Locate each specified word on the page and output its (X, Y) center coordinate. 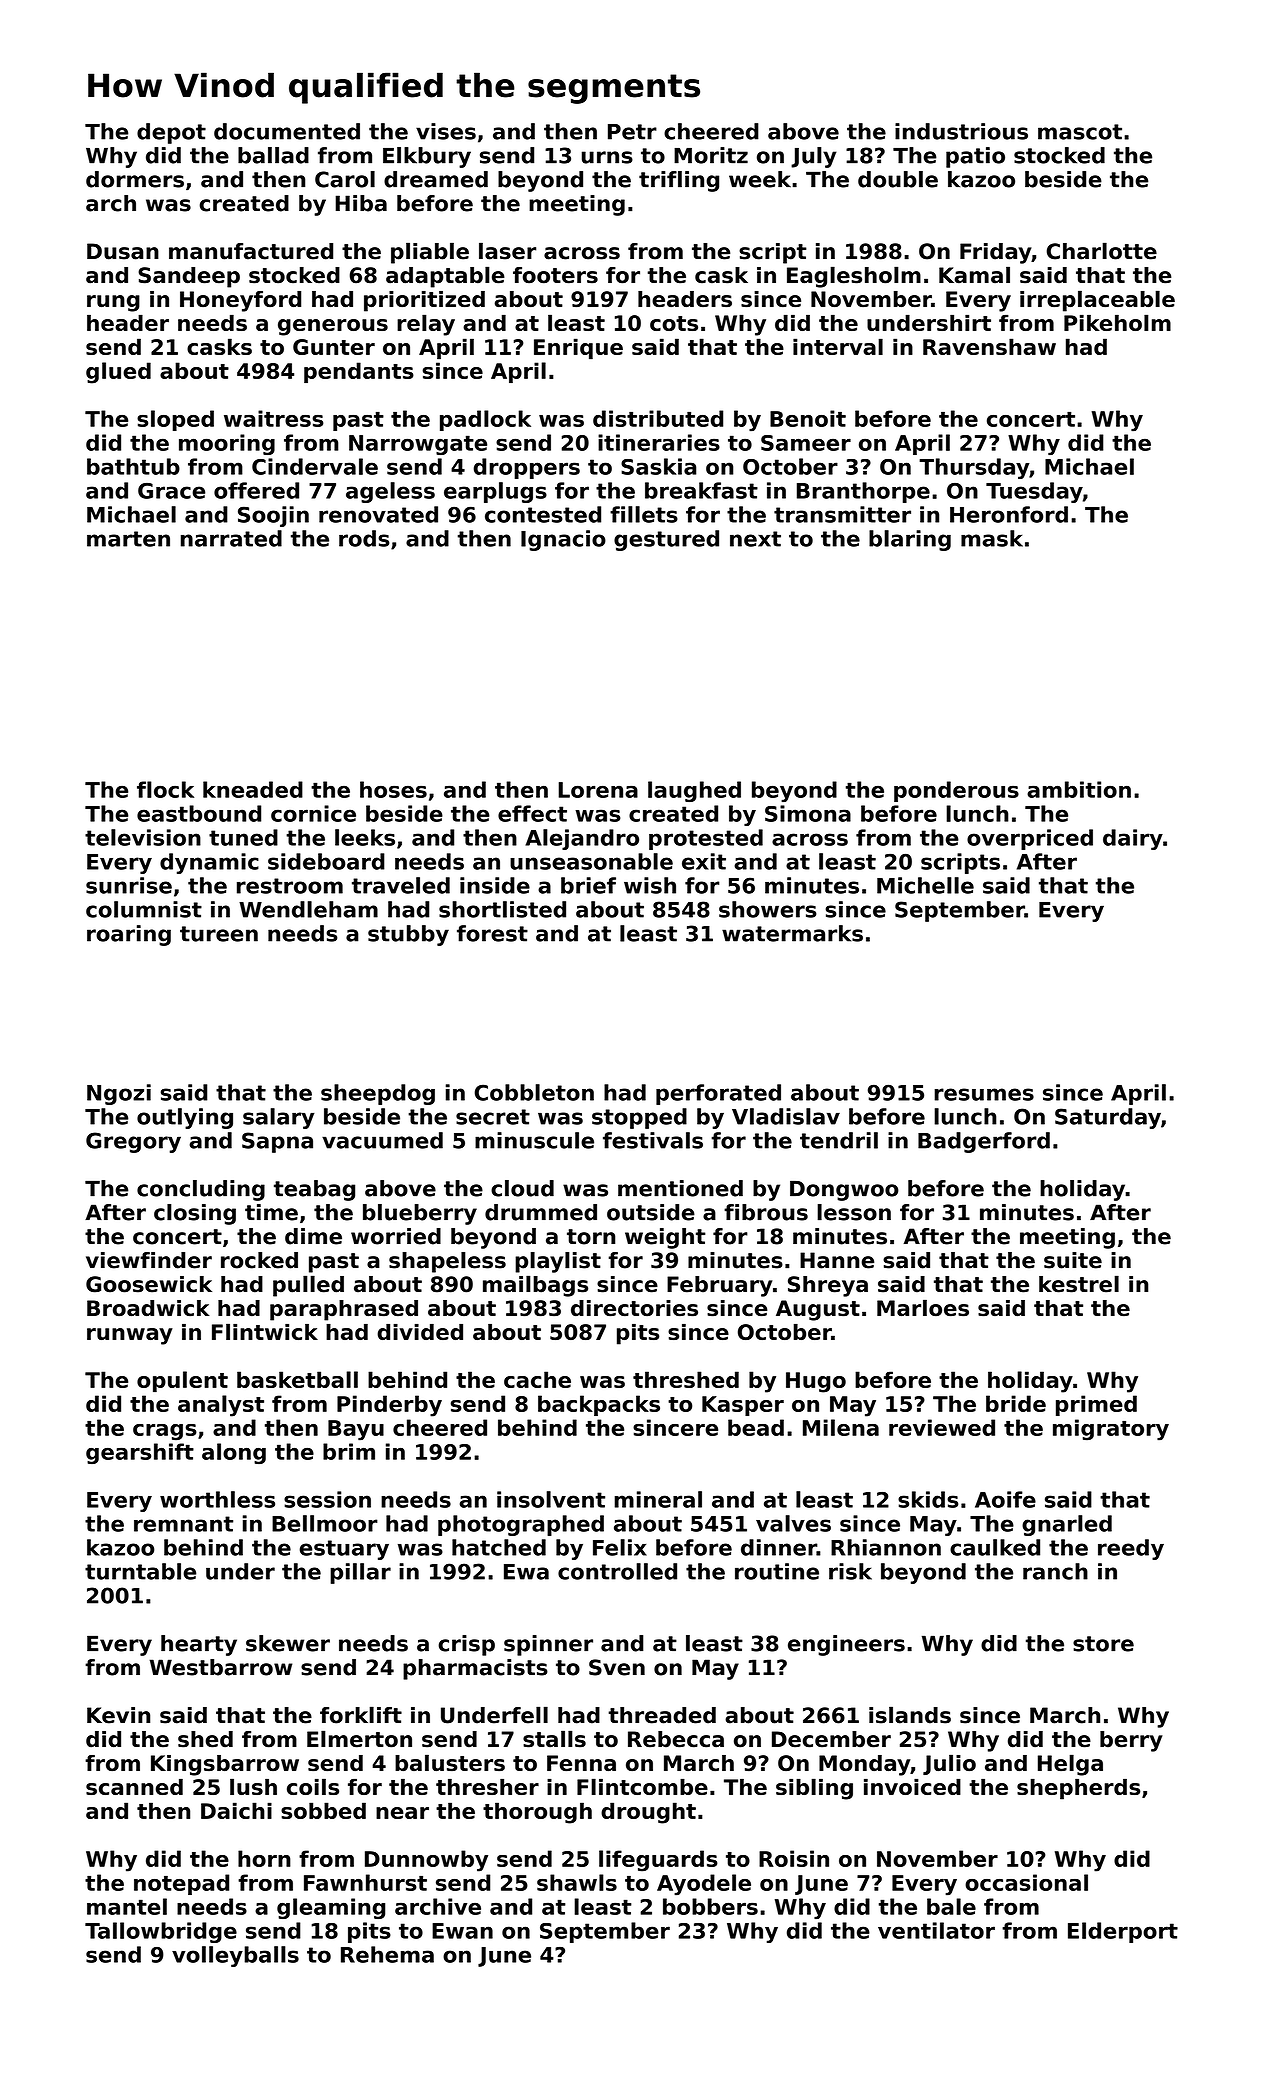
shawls (577, 1882)
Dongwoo (844, 1191)
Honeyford (240, 301)
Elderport (1123, 1932)
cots (674, 323)
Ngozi (119, 1094)
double (898, 179)
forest (492, 933)
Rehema (387, 1954)
